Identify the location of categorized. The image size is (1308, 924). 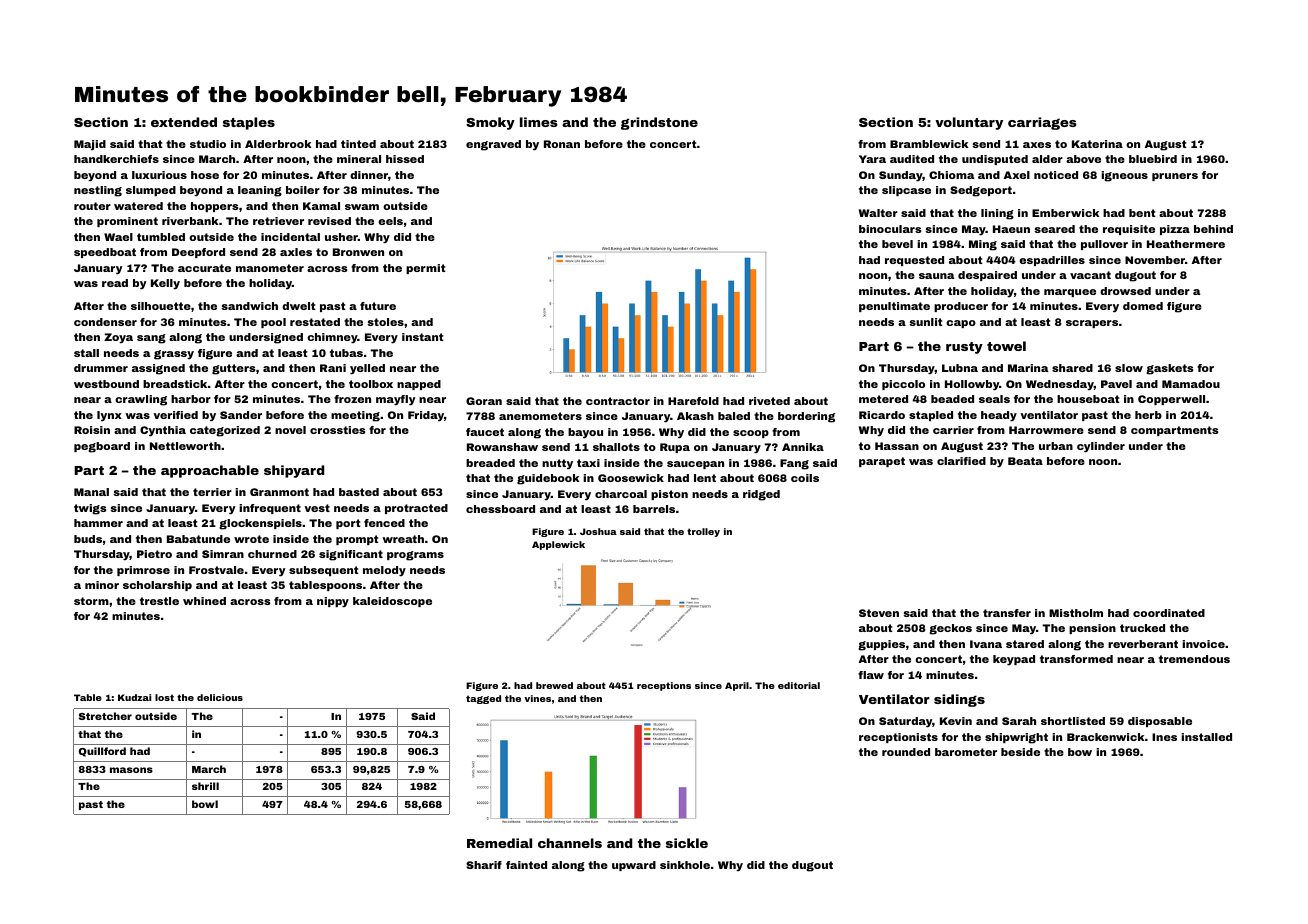
(225, 431).
